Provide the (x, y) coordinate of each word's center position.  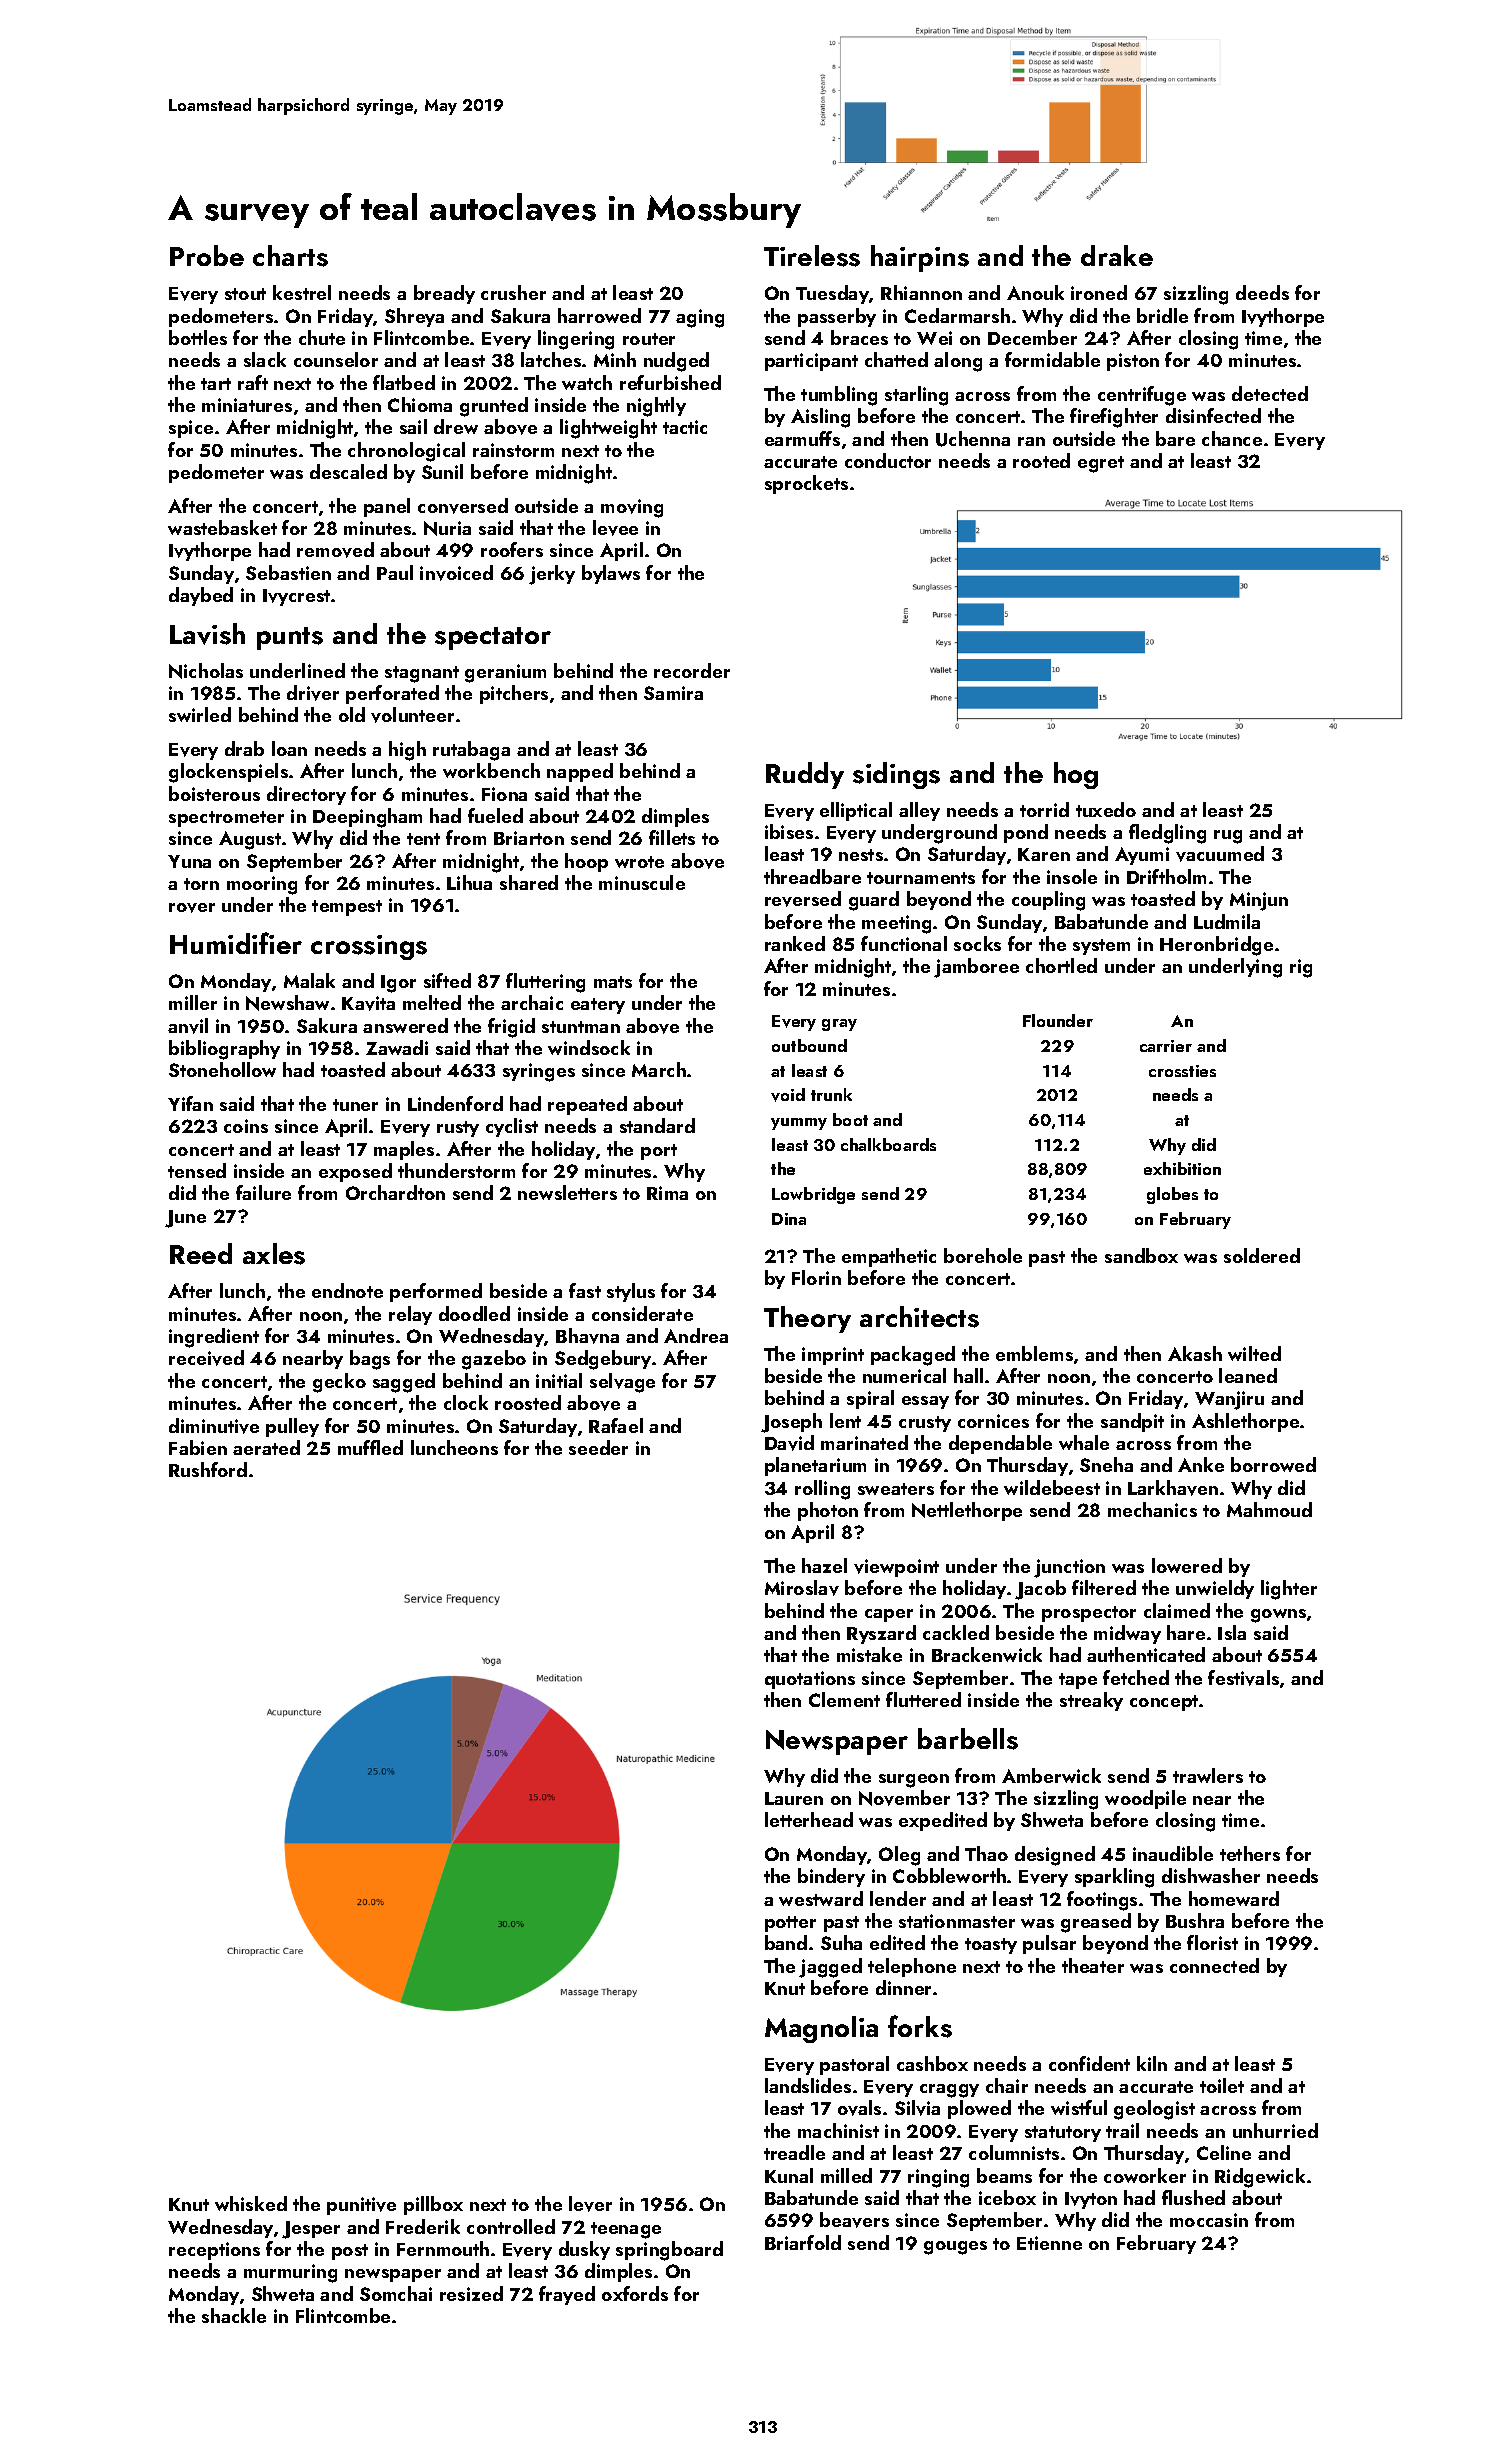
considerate (642, 1313)
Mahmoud (1269, 1509)
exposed (355, 1172)
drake (1117, 255)
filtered (1104, 1587)
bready (444, 294)
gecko (339, 1383)
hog (1076, 775)
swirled (200, 714)
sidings (896, 775)
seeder (598, 1447)
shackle (234, 2315)
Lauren (794, 1798)
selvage (622, 1383)
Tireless (812, 256)
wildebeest (1052, 1487)
